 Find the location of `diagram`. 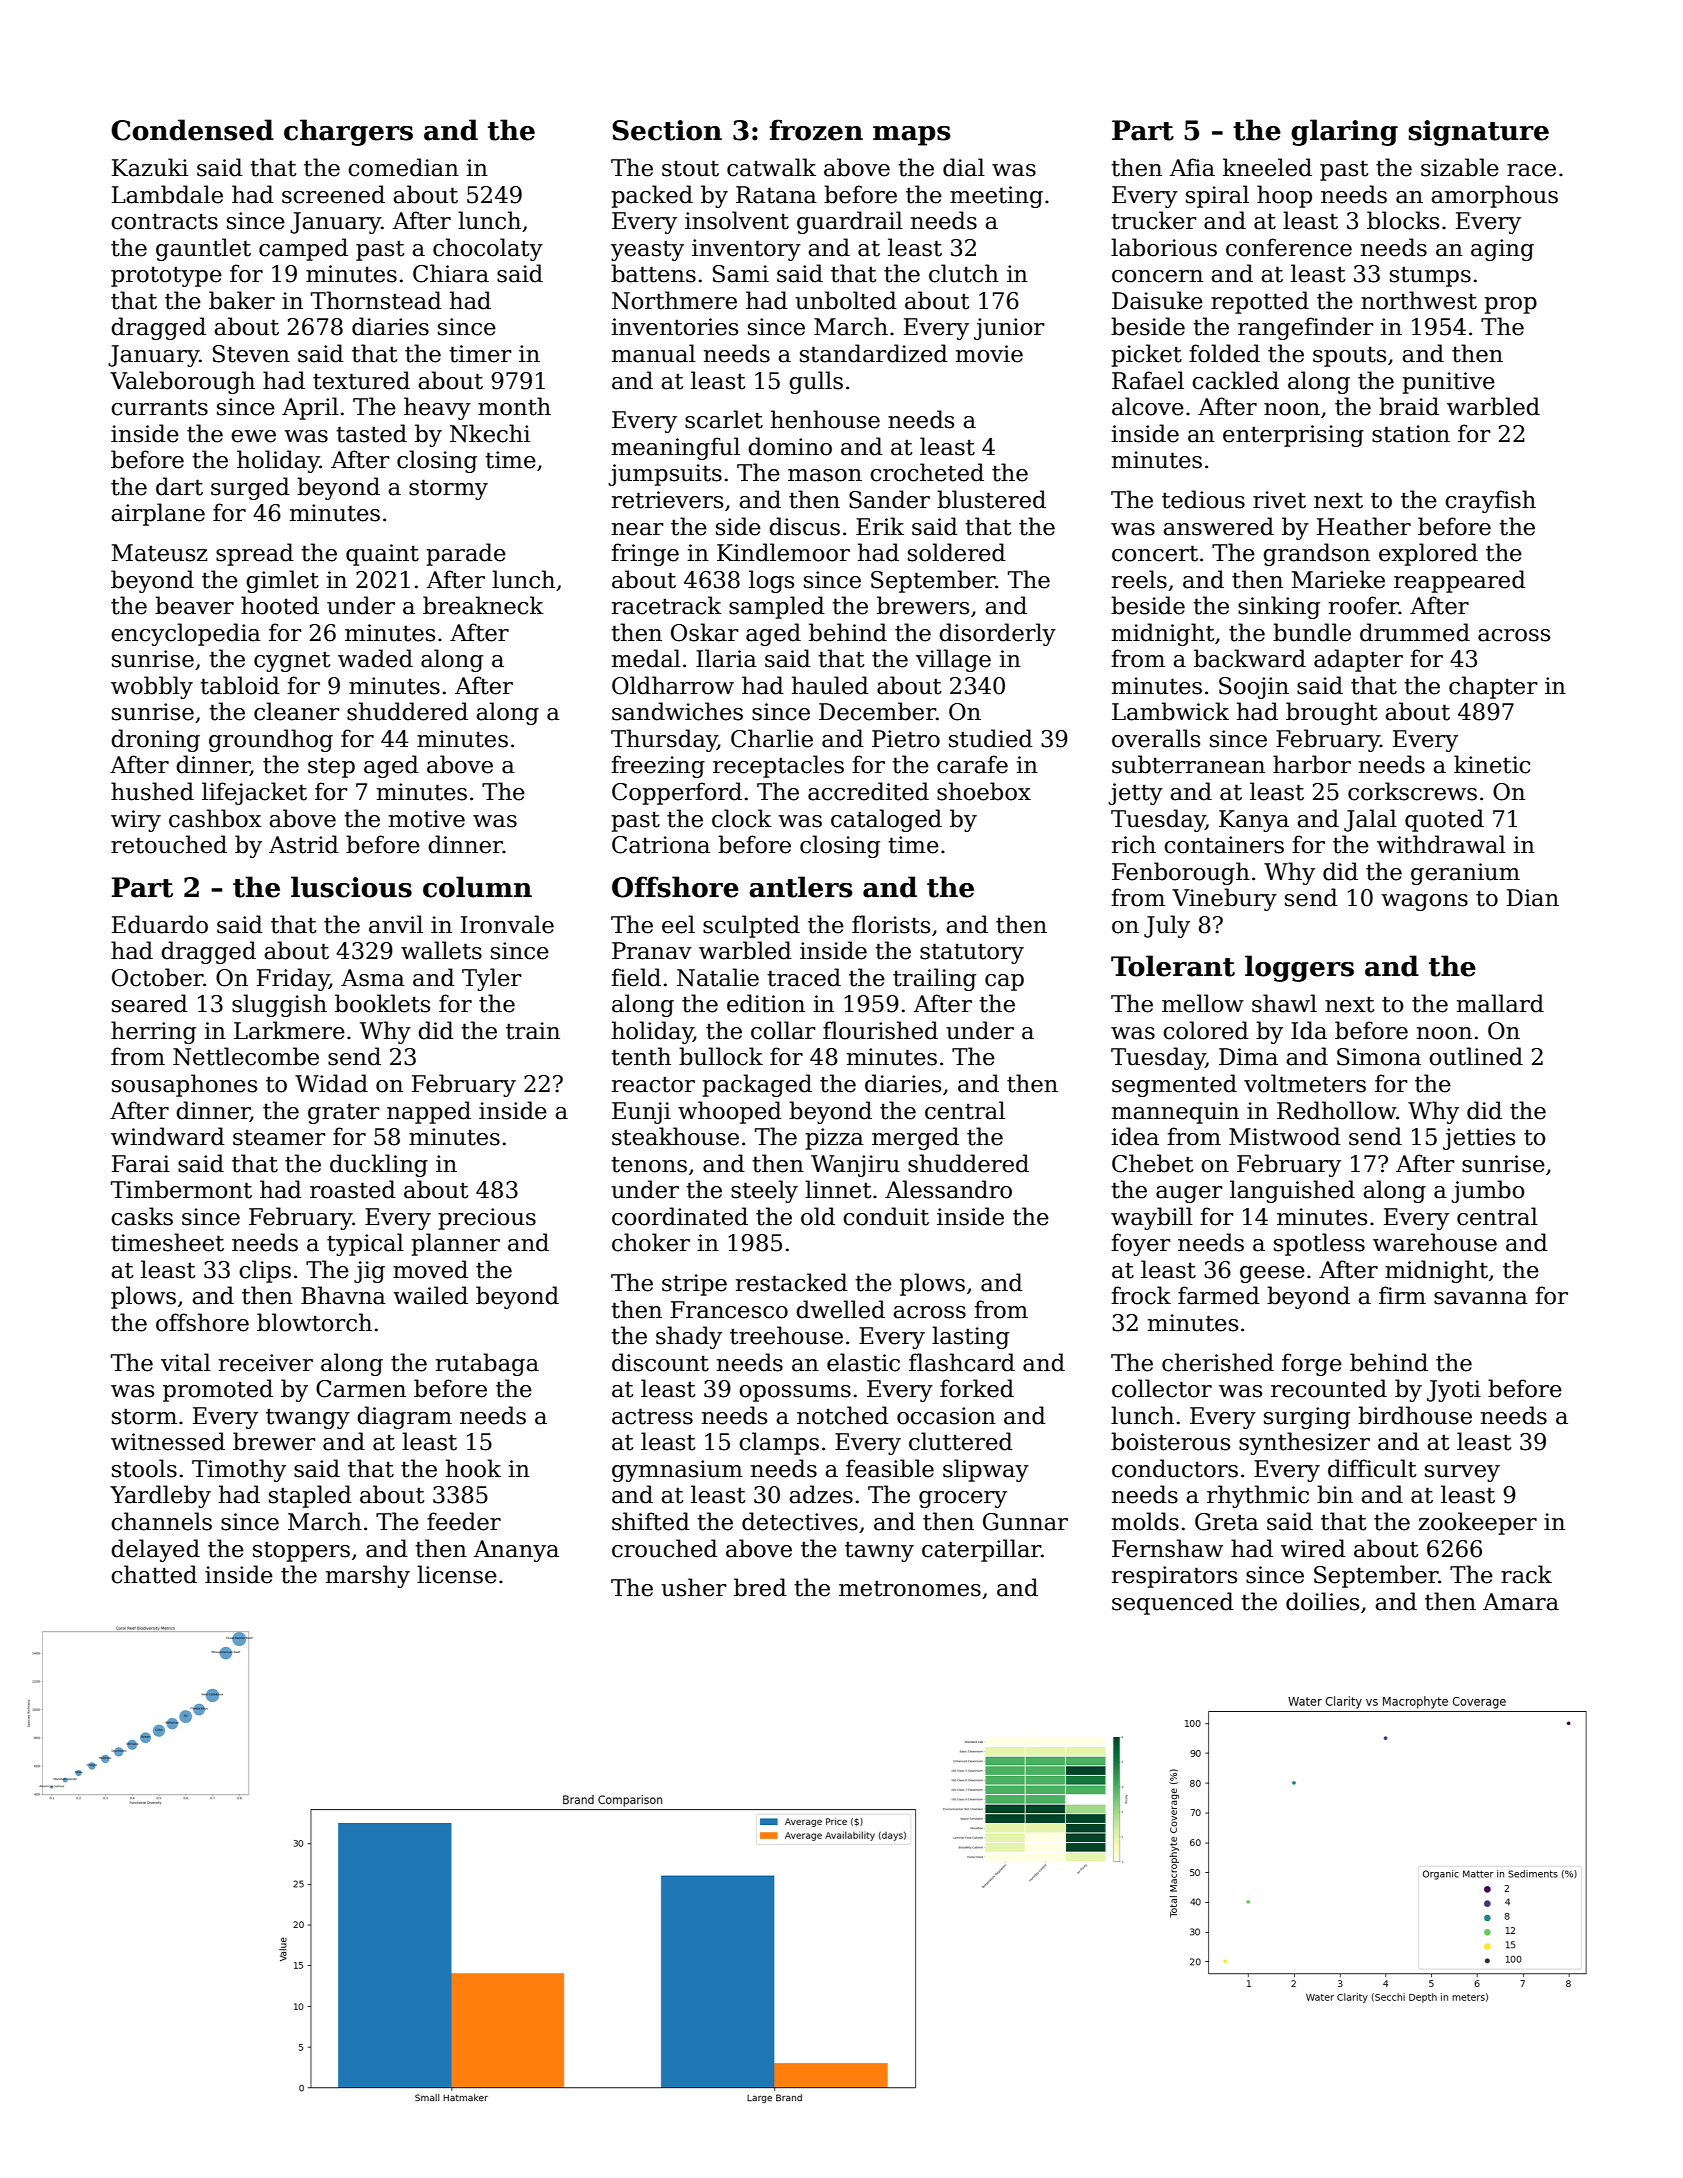

diagram is located at coordinates (404, 1417).
